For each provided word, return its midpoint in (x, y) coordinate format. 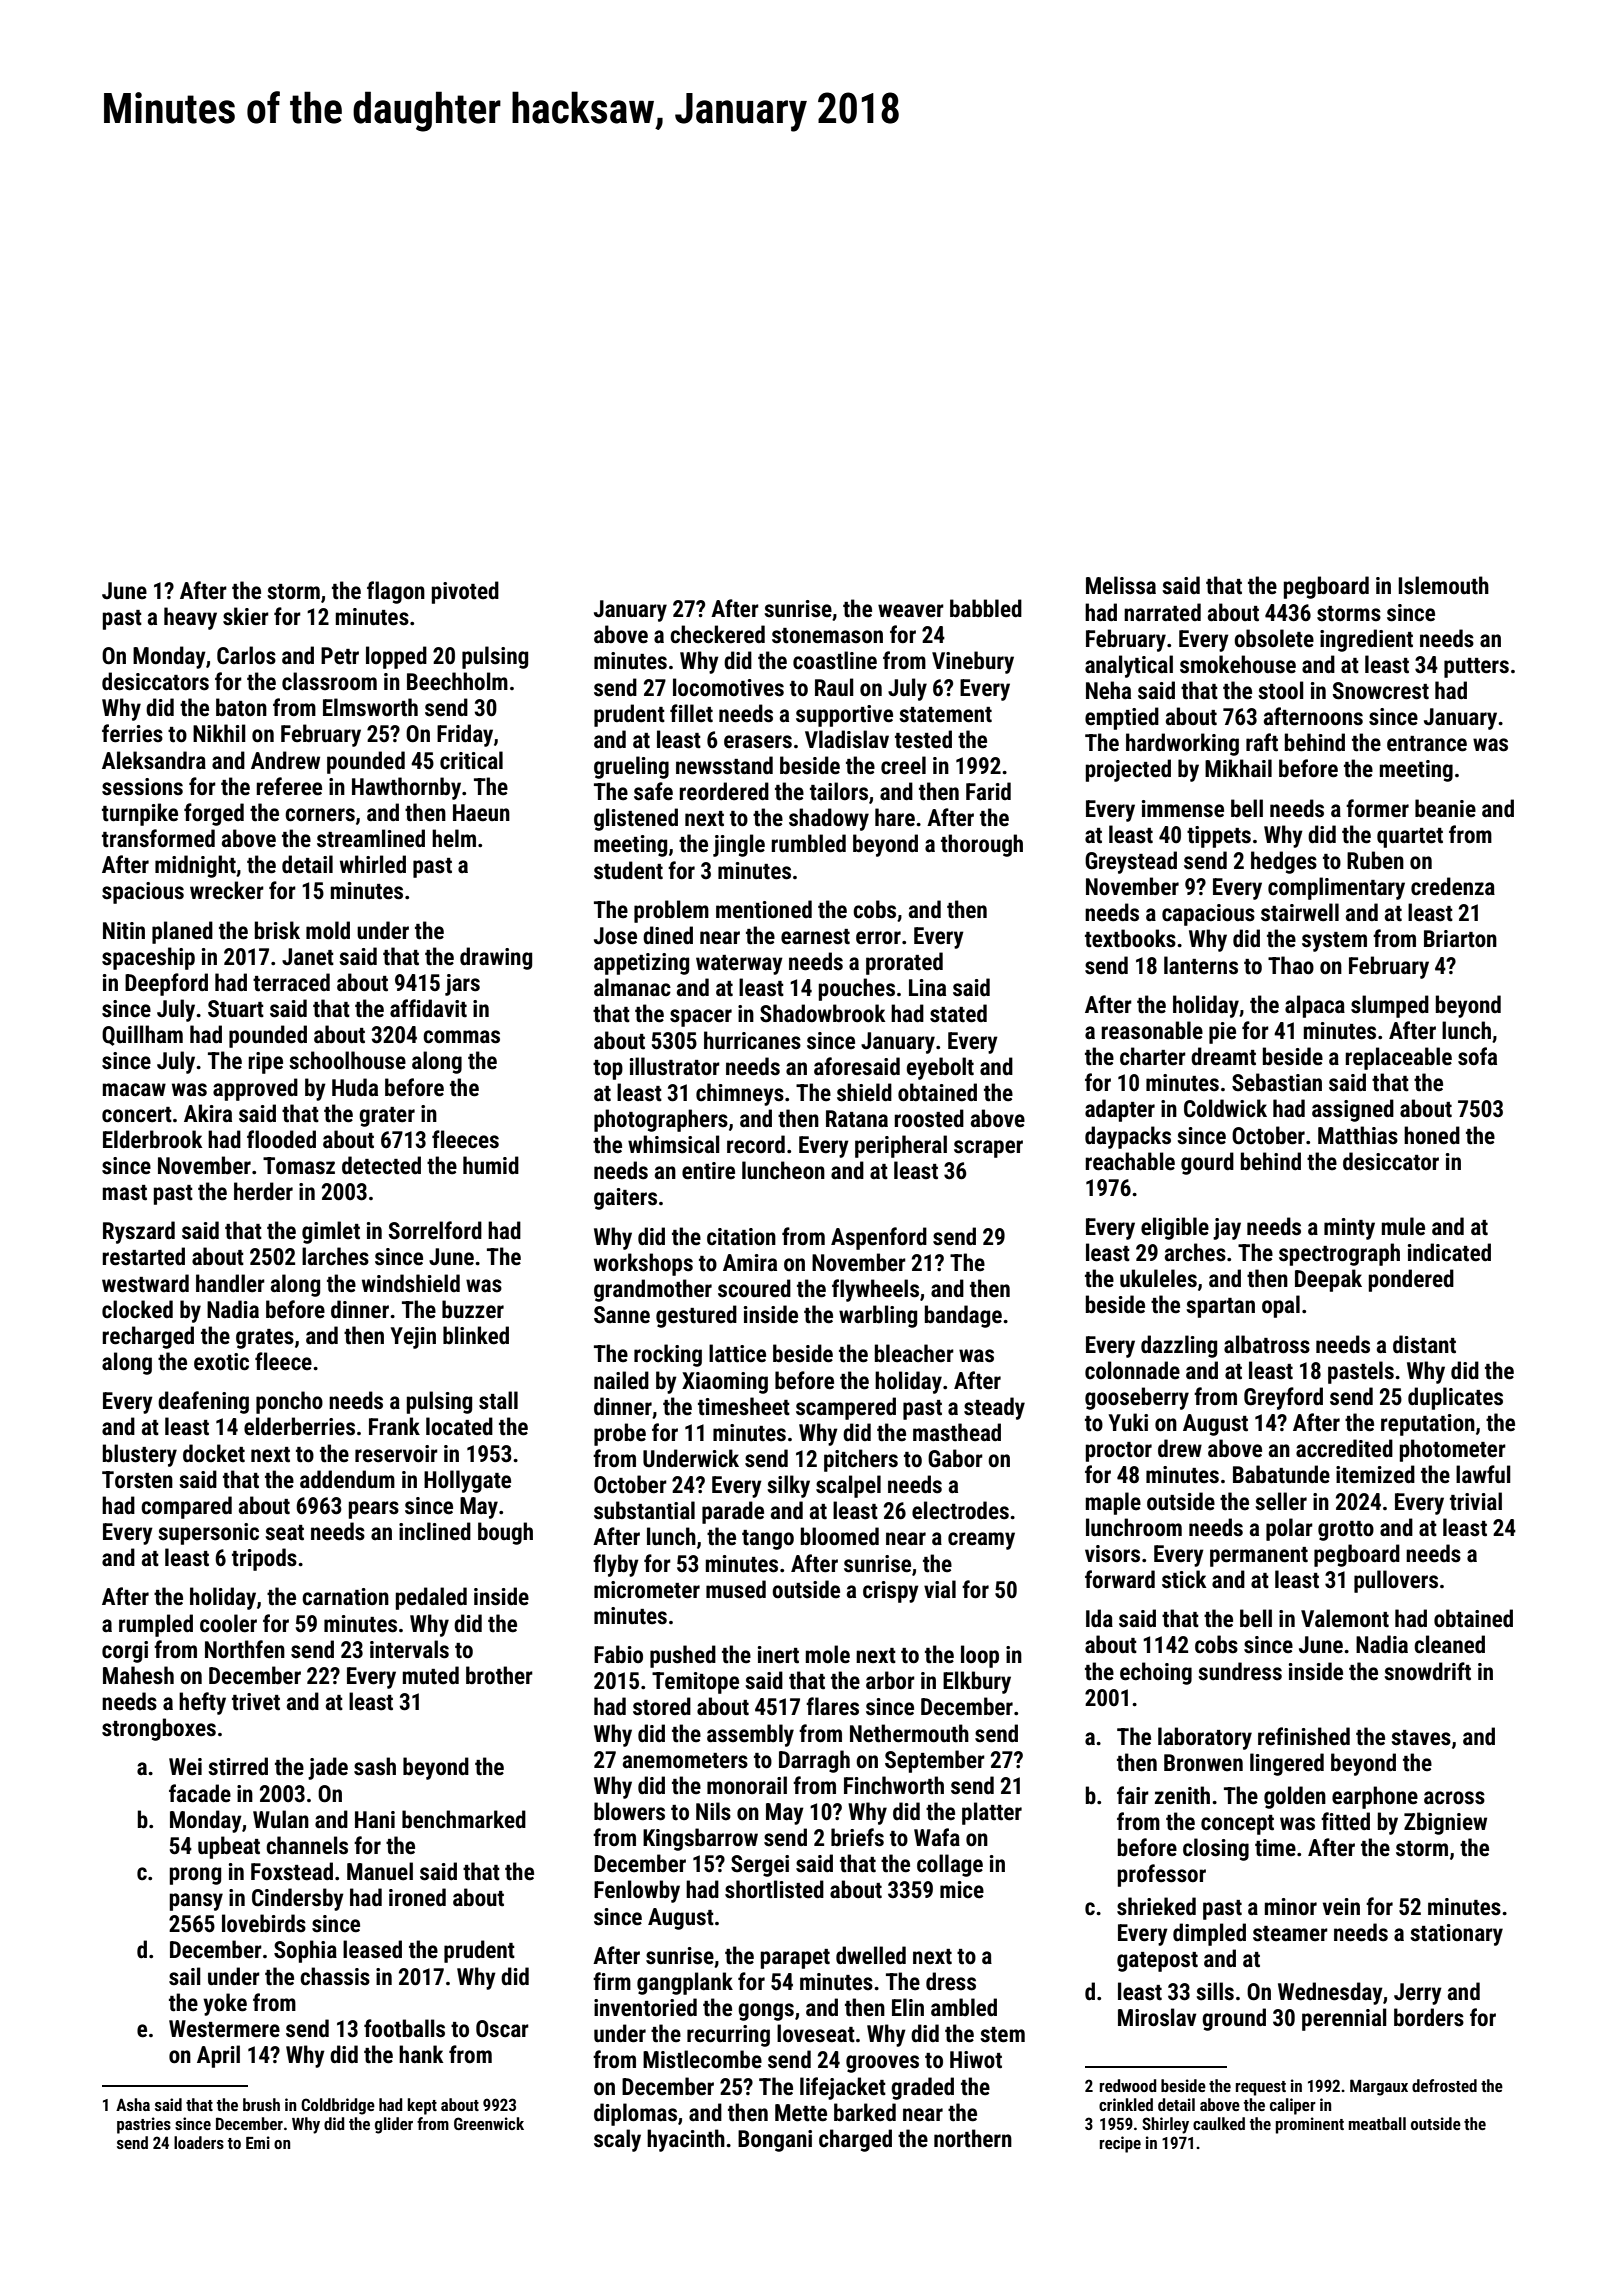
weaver (911, 611)
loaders (199, 2142)
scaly (617, 2140)
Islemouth (1443, 585)
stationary (1456, 1935)
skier (246, 616)
